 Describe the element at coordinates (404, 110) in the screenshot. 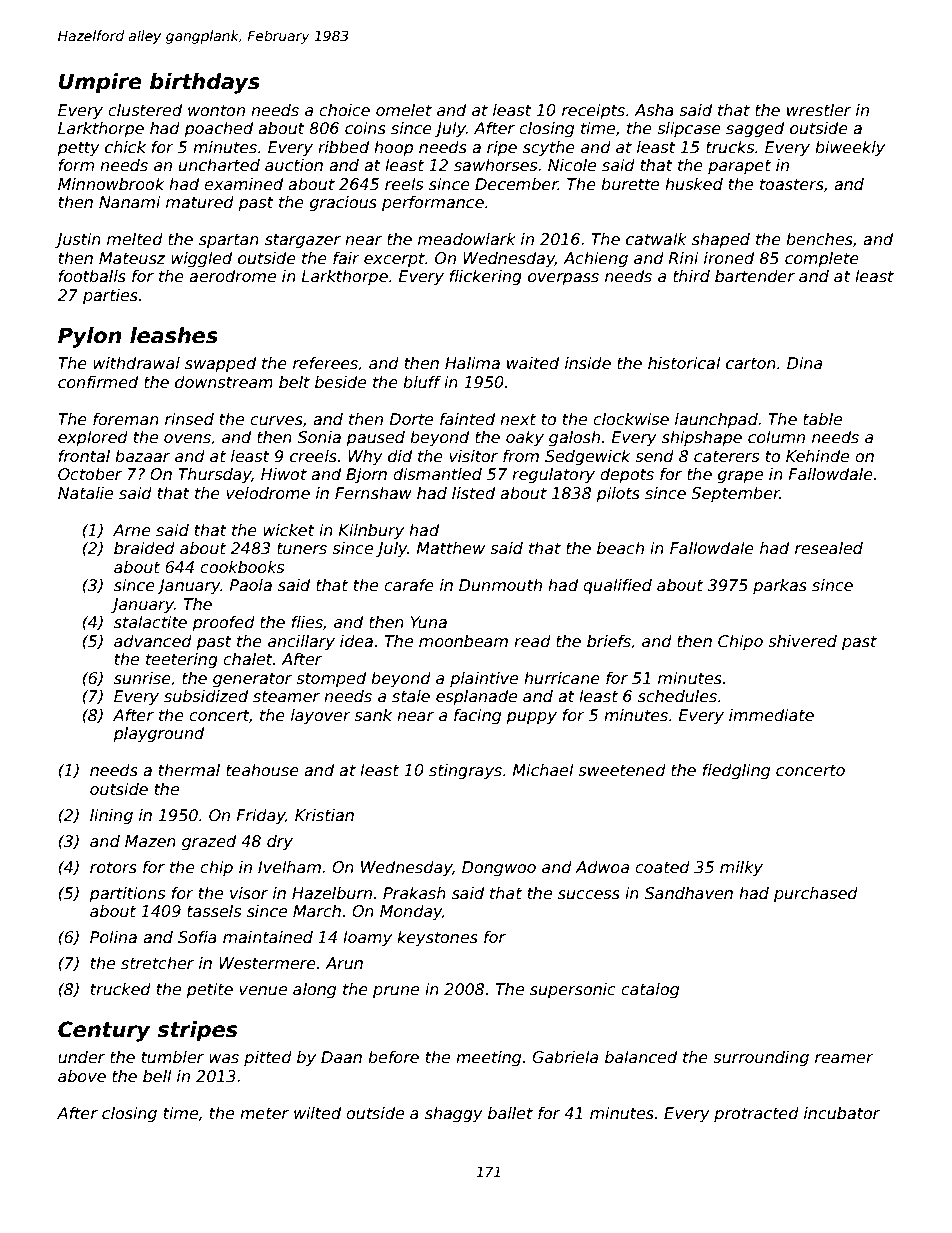

I see `omelet` at that location.
